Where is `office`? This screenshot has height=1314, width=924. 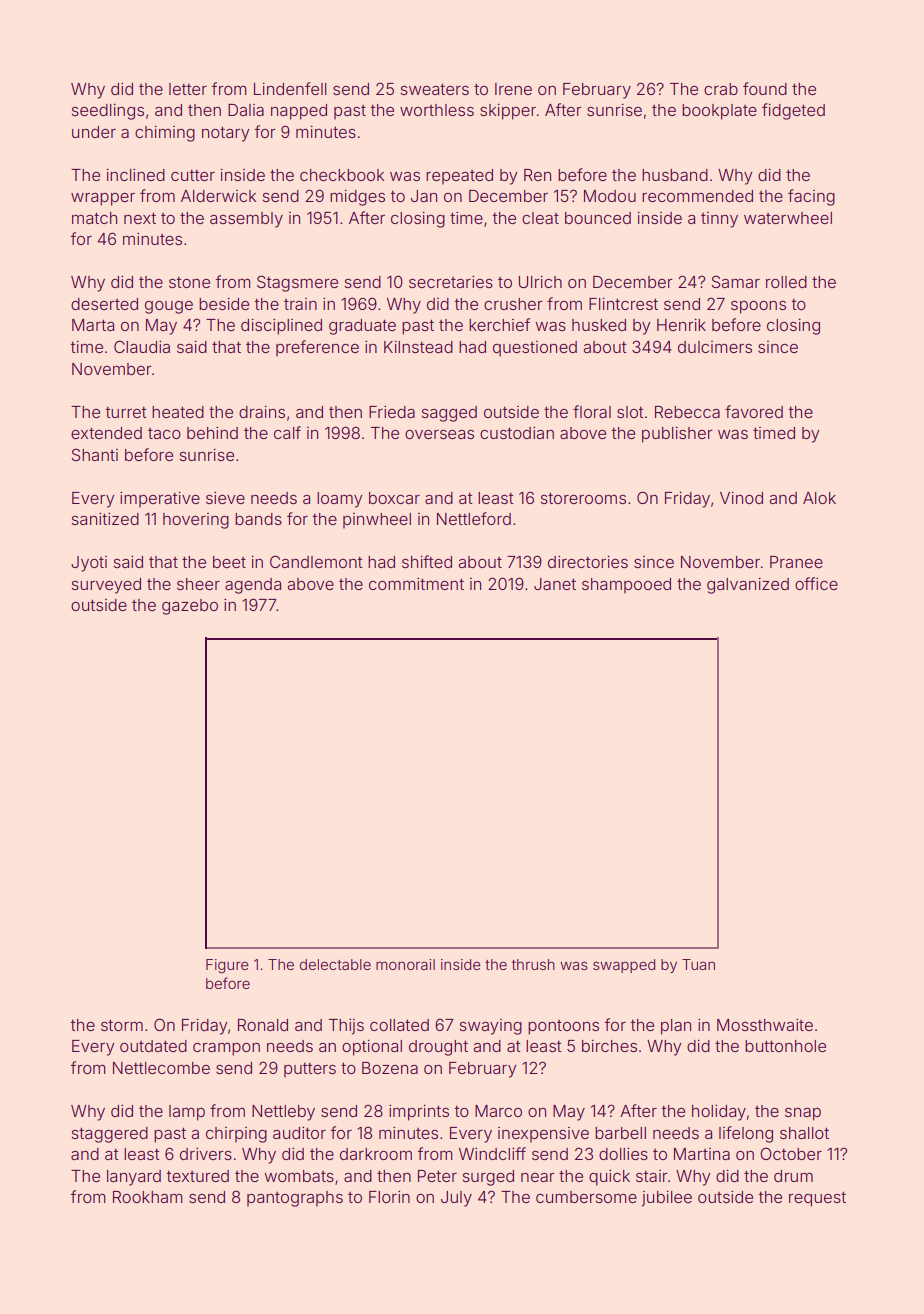 office is located at coordinates (816, 583).
